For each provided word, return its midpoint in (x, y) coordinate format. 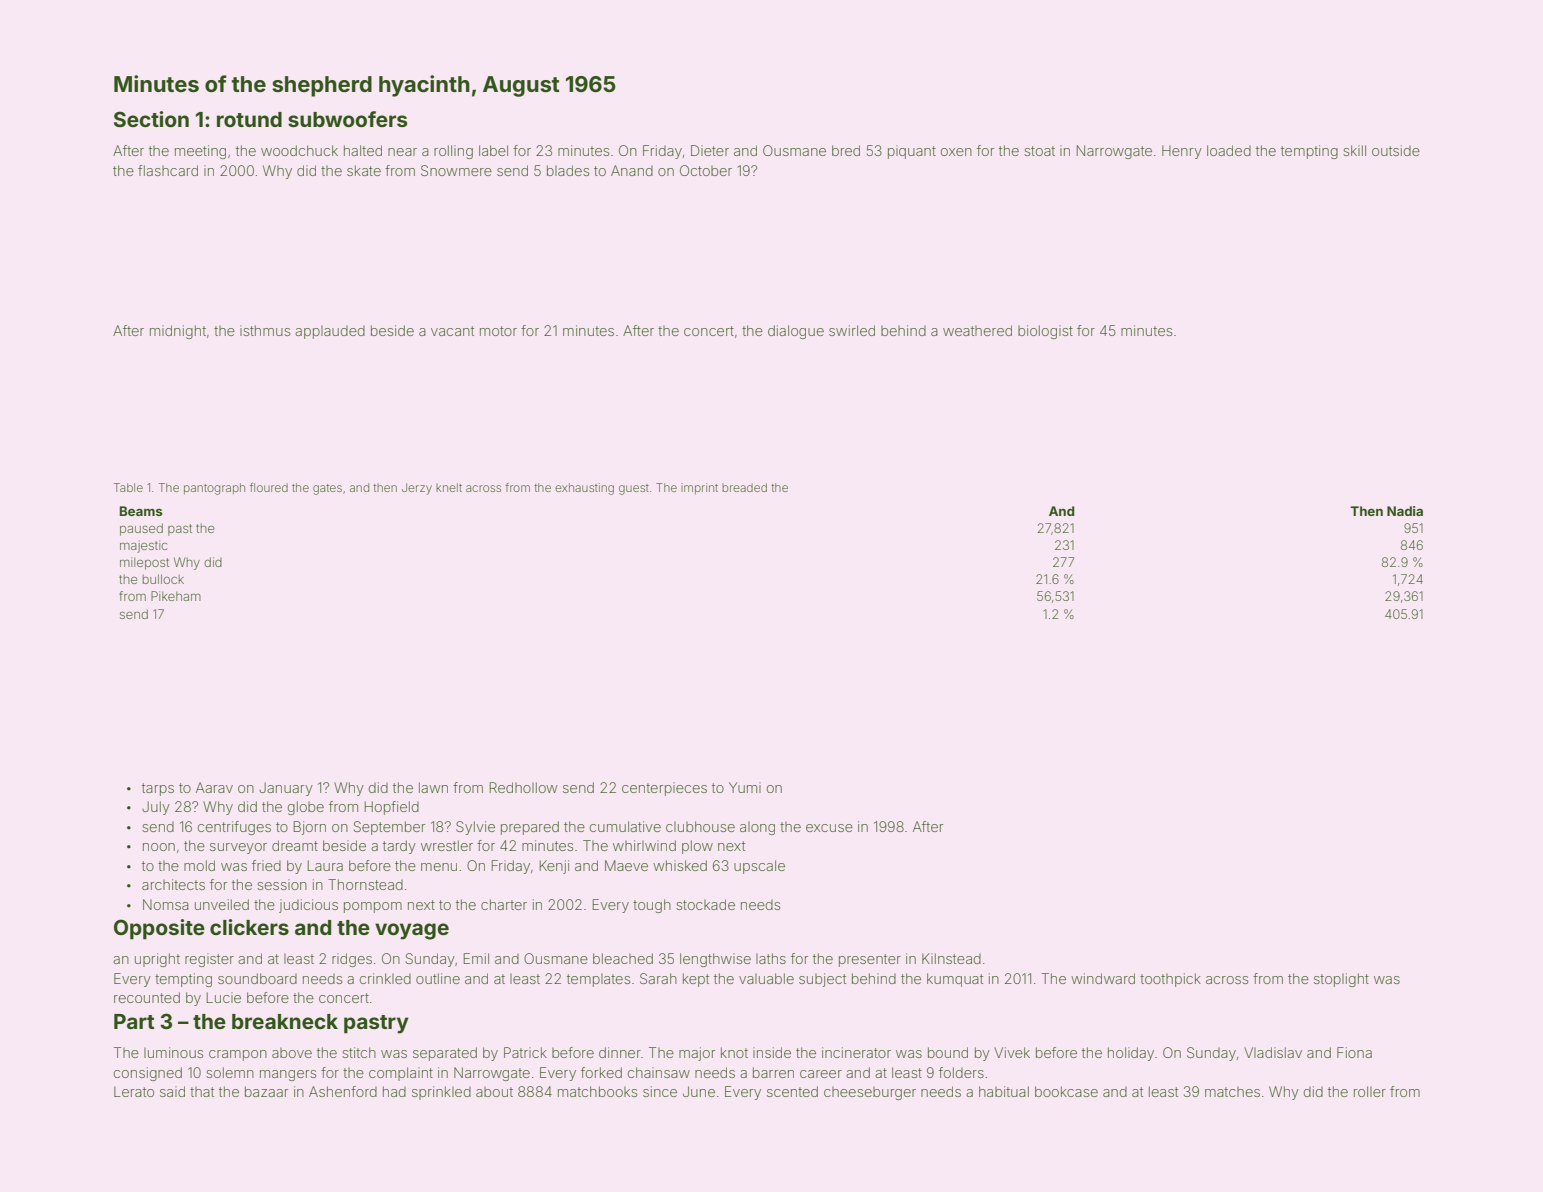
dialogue (796, 332)
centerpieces (664, 789)
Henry (1182, 152)
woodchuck (299, 150)
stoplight (1341, 980)
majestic (144, 546)
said (172, 1091)
